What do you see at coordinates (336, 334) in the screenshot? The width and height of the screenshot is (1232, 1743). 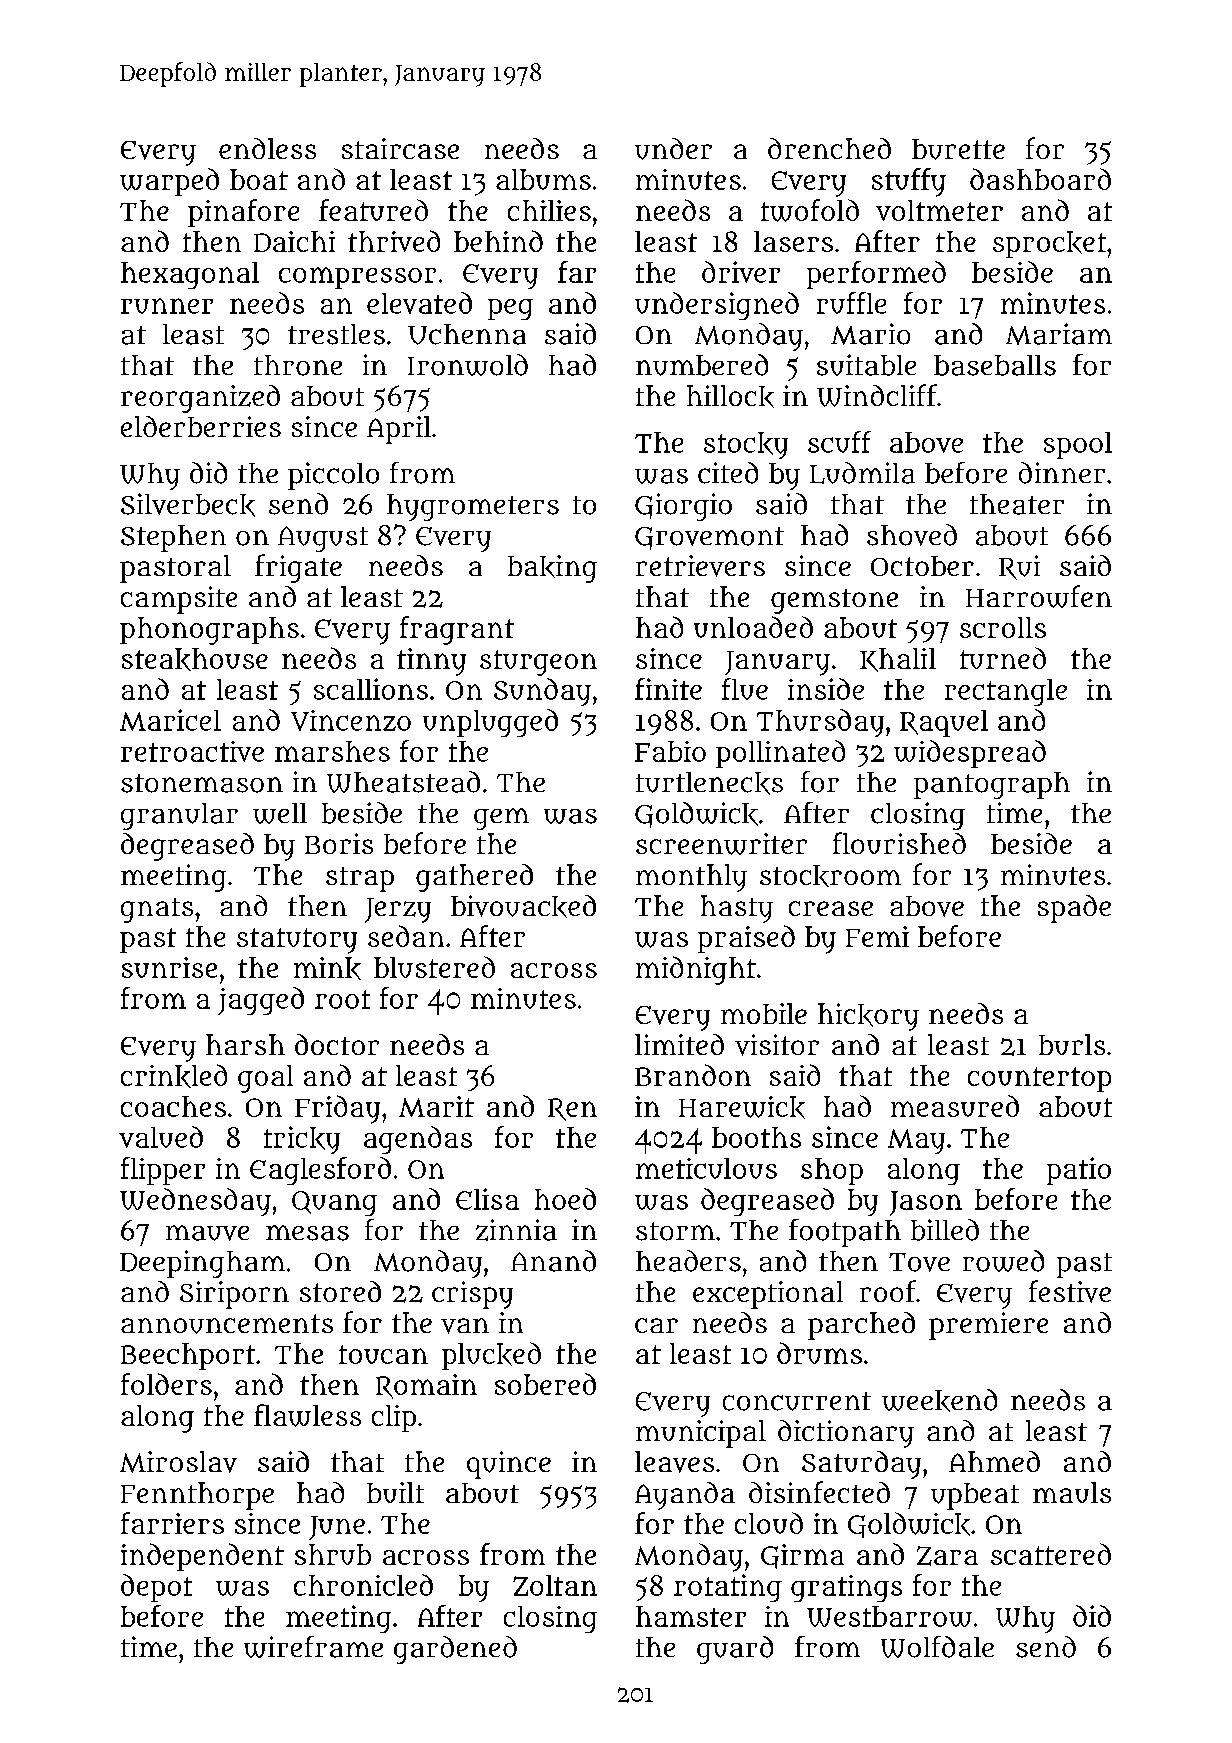 I see `trestles` at bounding box center [336, 334].
